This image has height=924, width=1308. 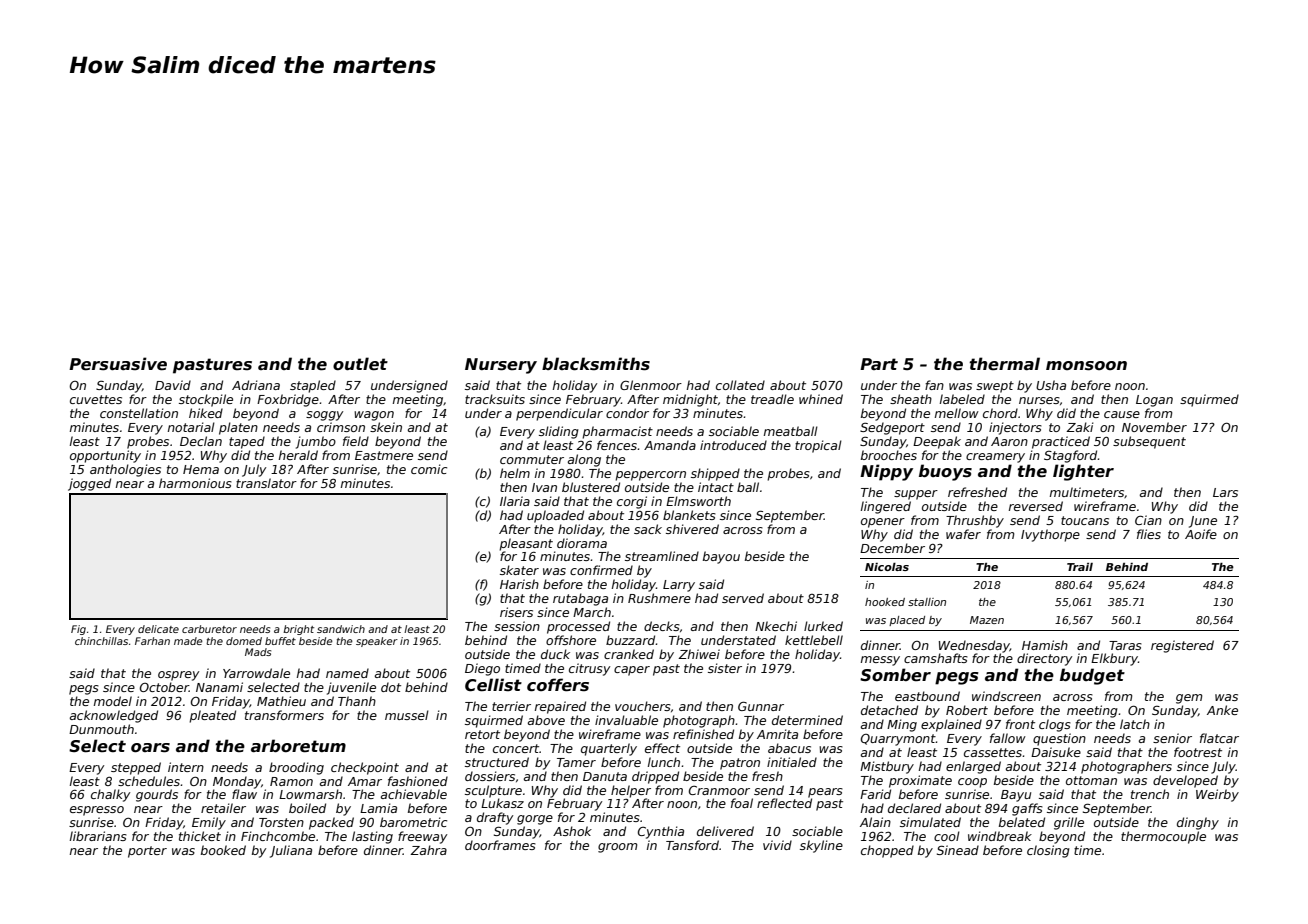 What do you see at coordinates (206, 413) in the image?
I see `hiked` at bounding box center [206, 413].
